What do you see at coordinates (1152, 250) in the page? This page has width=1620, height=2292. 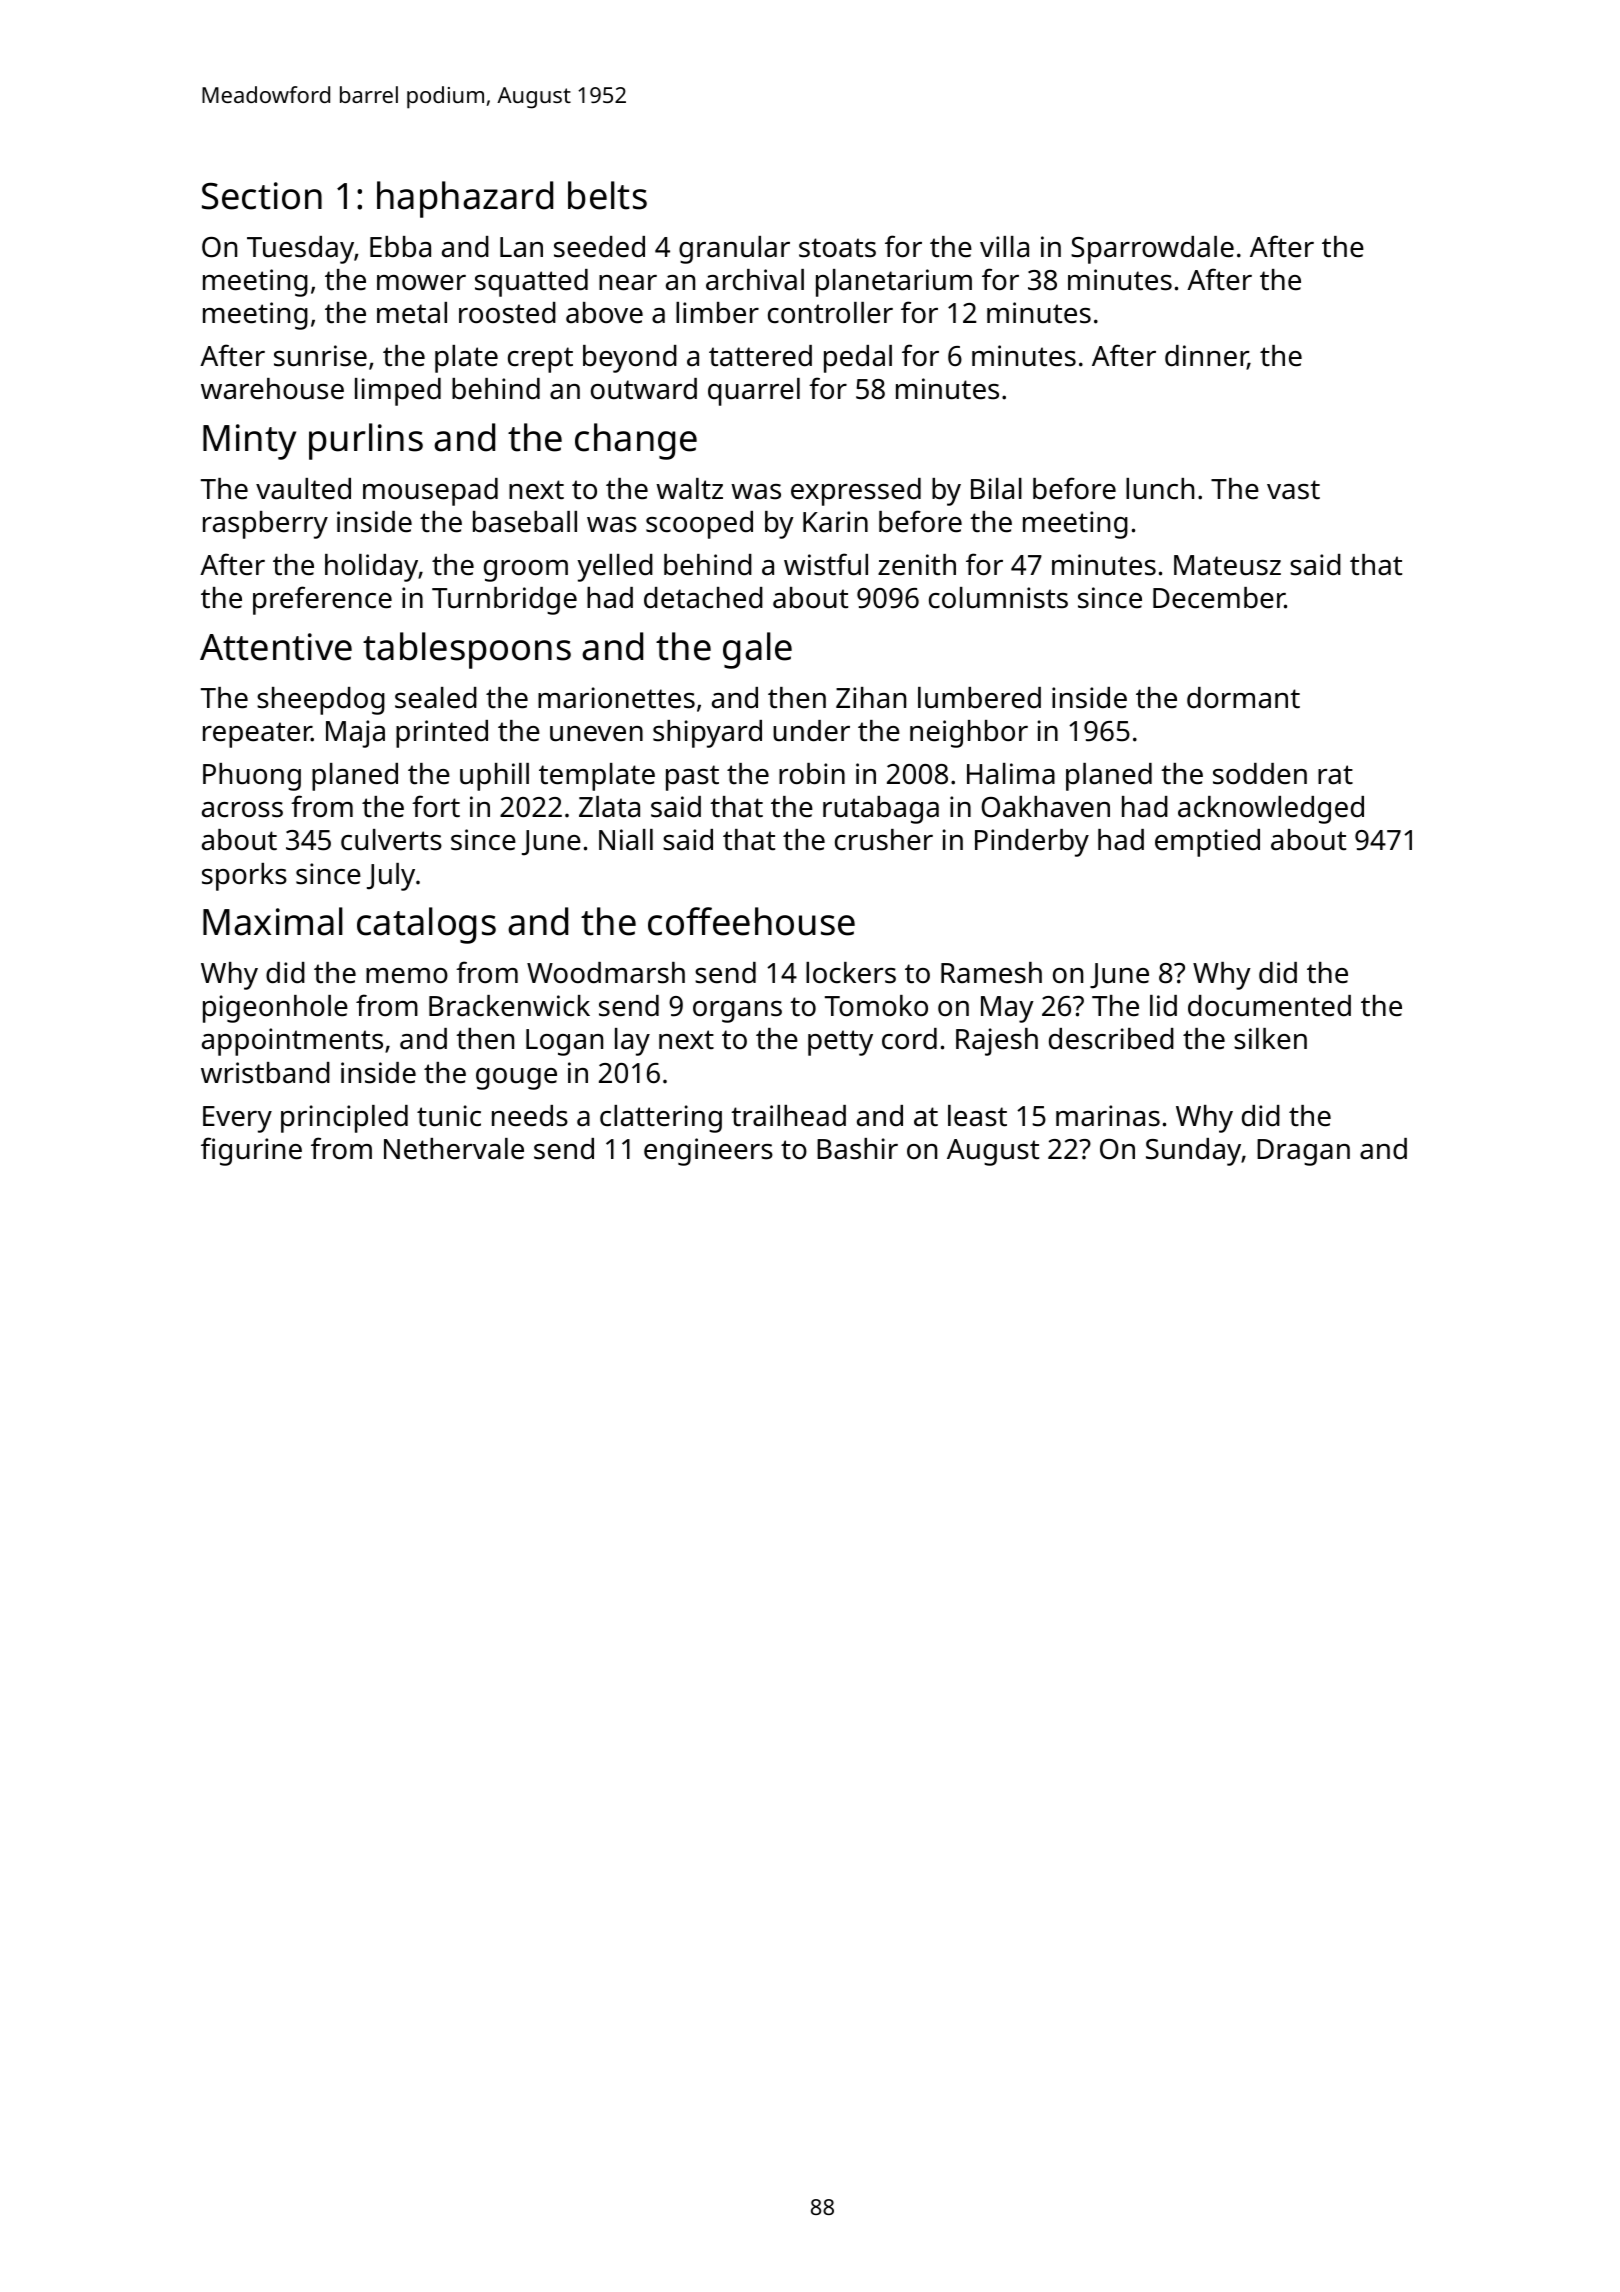 I see `Sparrowdale` at bounding box center [1152, 250].
